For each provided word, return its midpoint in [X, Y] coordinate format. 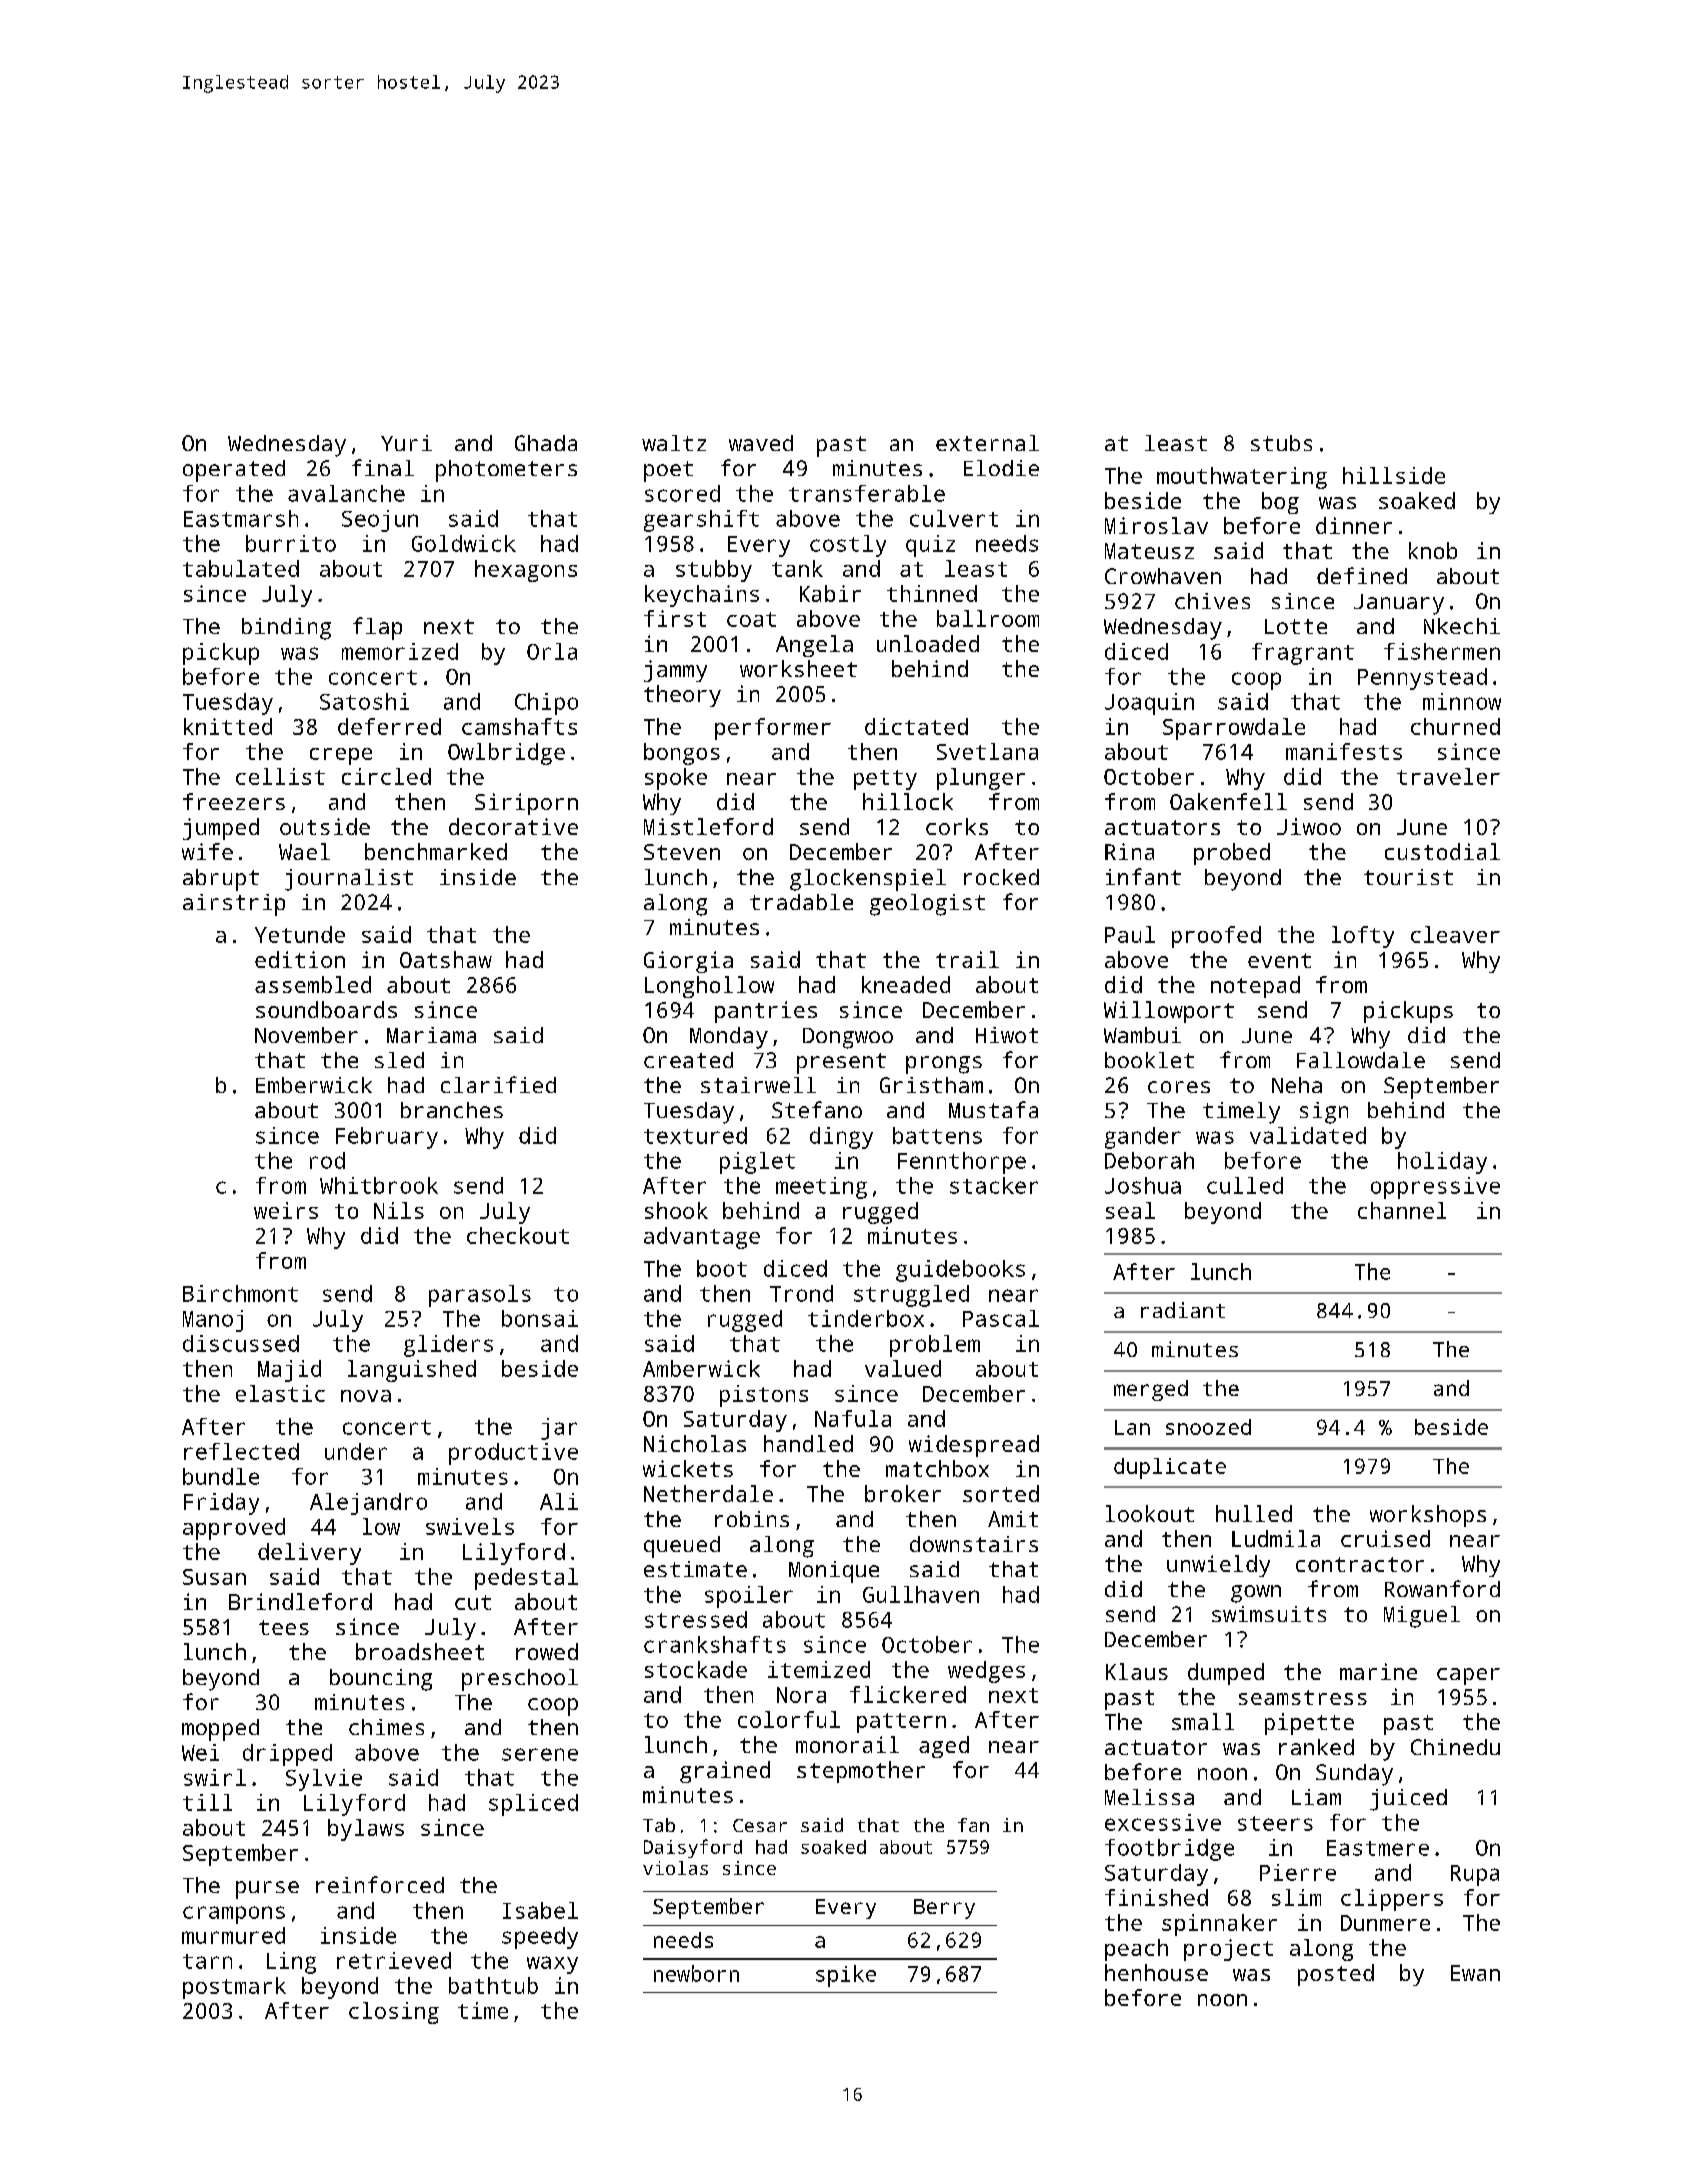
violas [675, 1868]
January [1399, 604]
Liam [1316, 1797]
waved [761, 443]
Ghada [546, 443]
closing [394, 2013]
